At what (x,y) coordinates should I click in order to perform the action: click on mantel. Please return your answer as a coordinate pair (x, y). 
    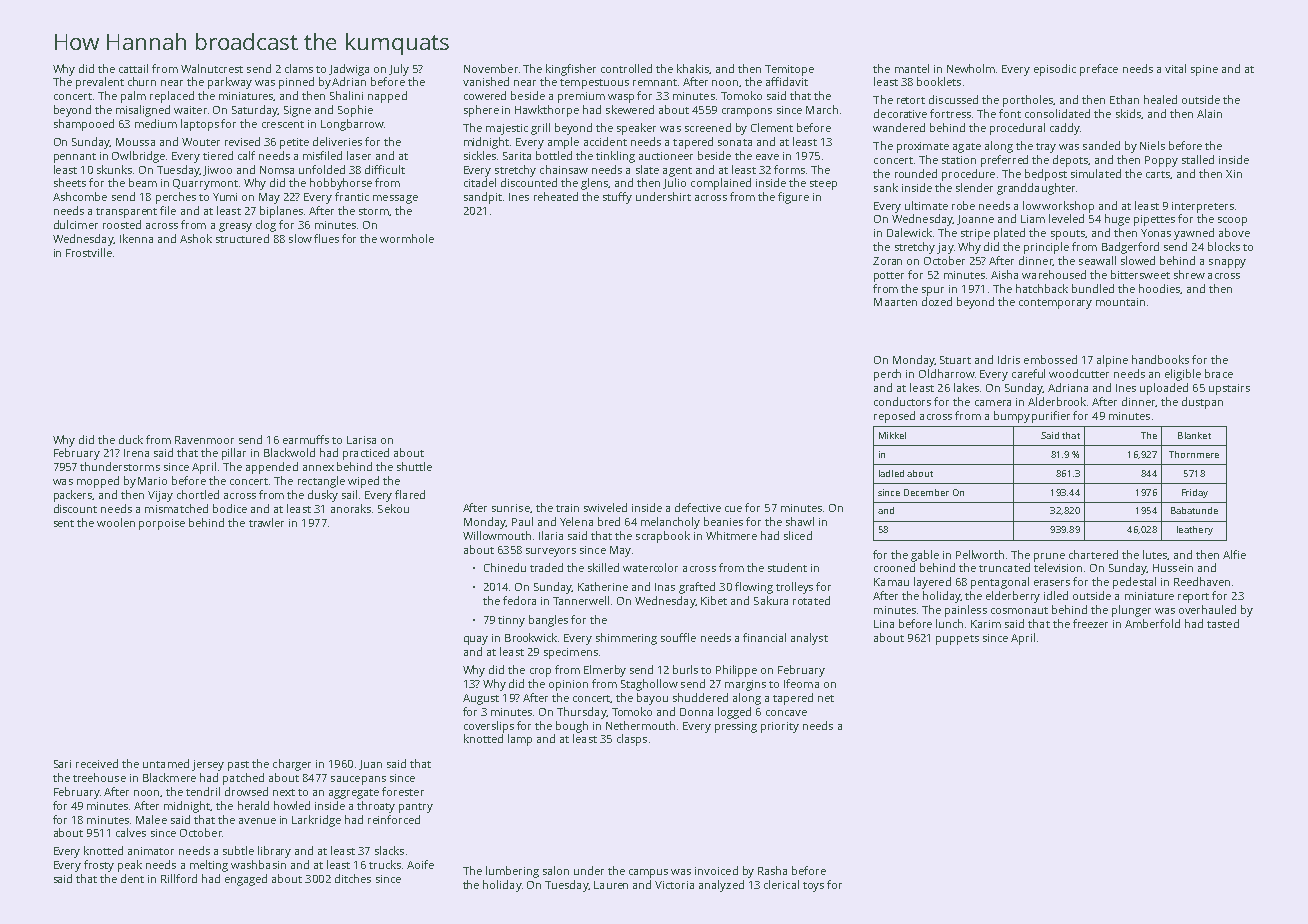
    Looking at the image, I should click on (912, 68).
